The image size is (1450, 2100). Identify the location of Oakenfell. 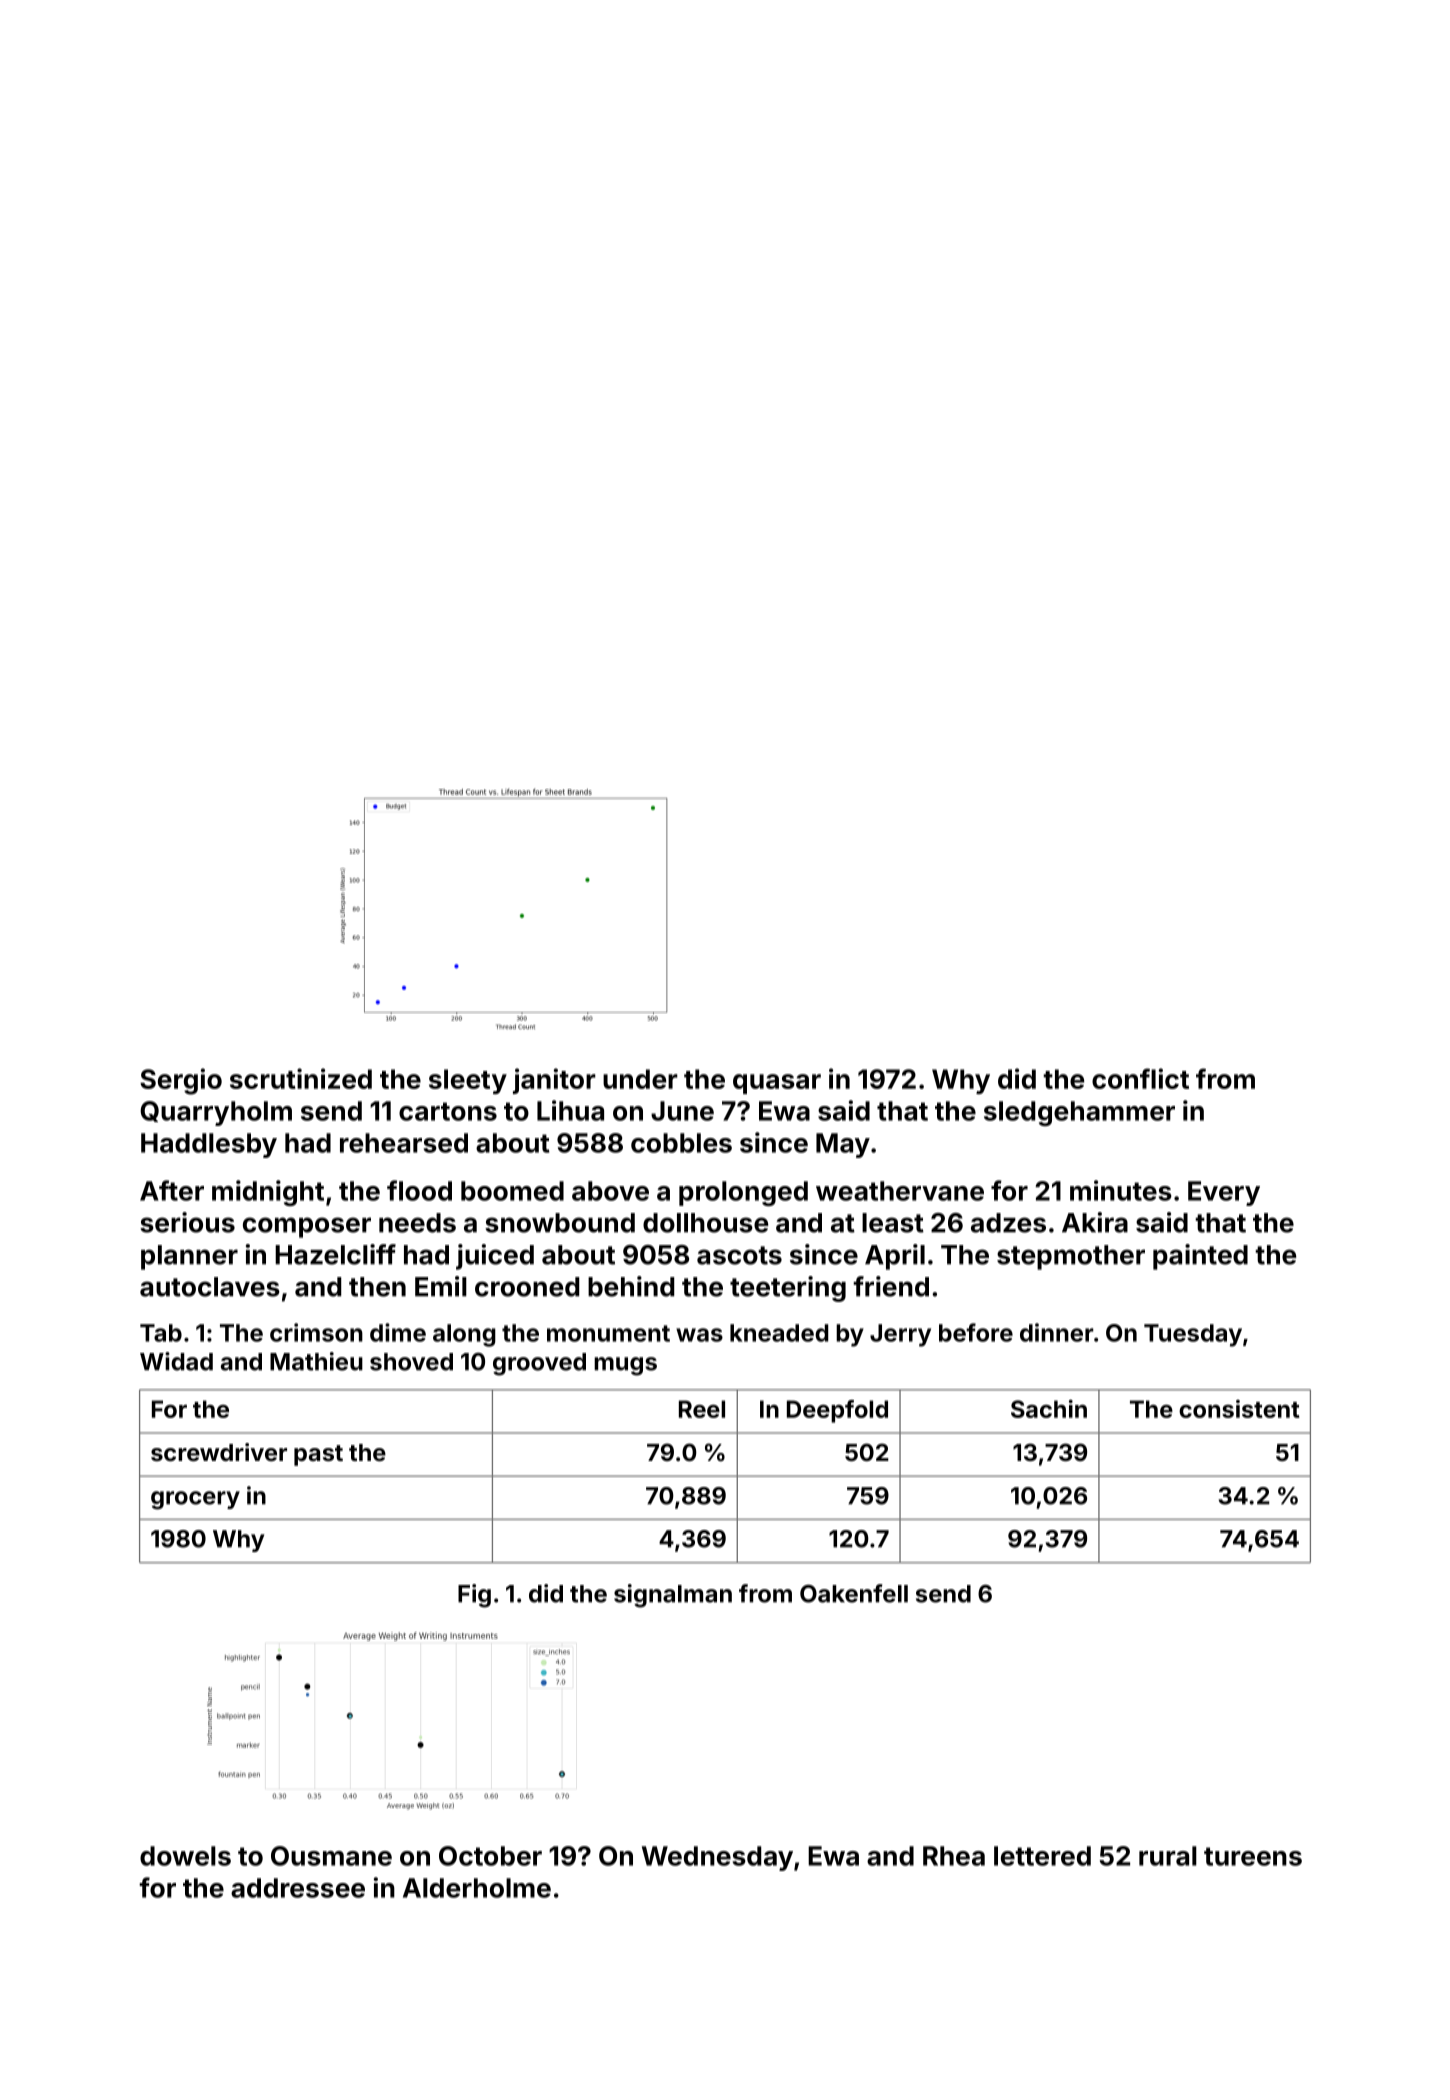
(854, 1593).
